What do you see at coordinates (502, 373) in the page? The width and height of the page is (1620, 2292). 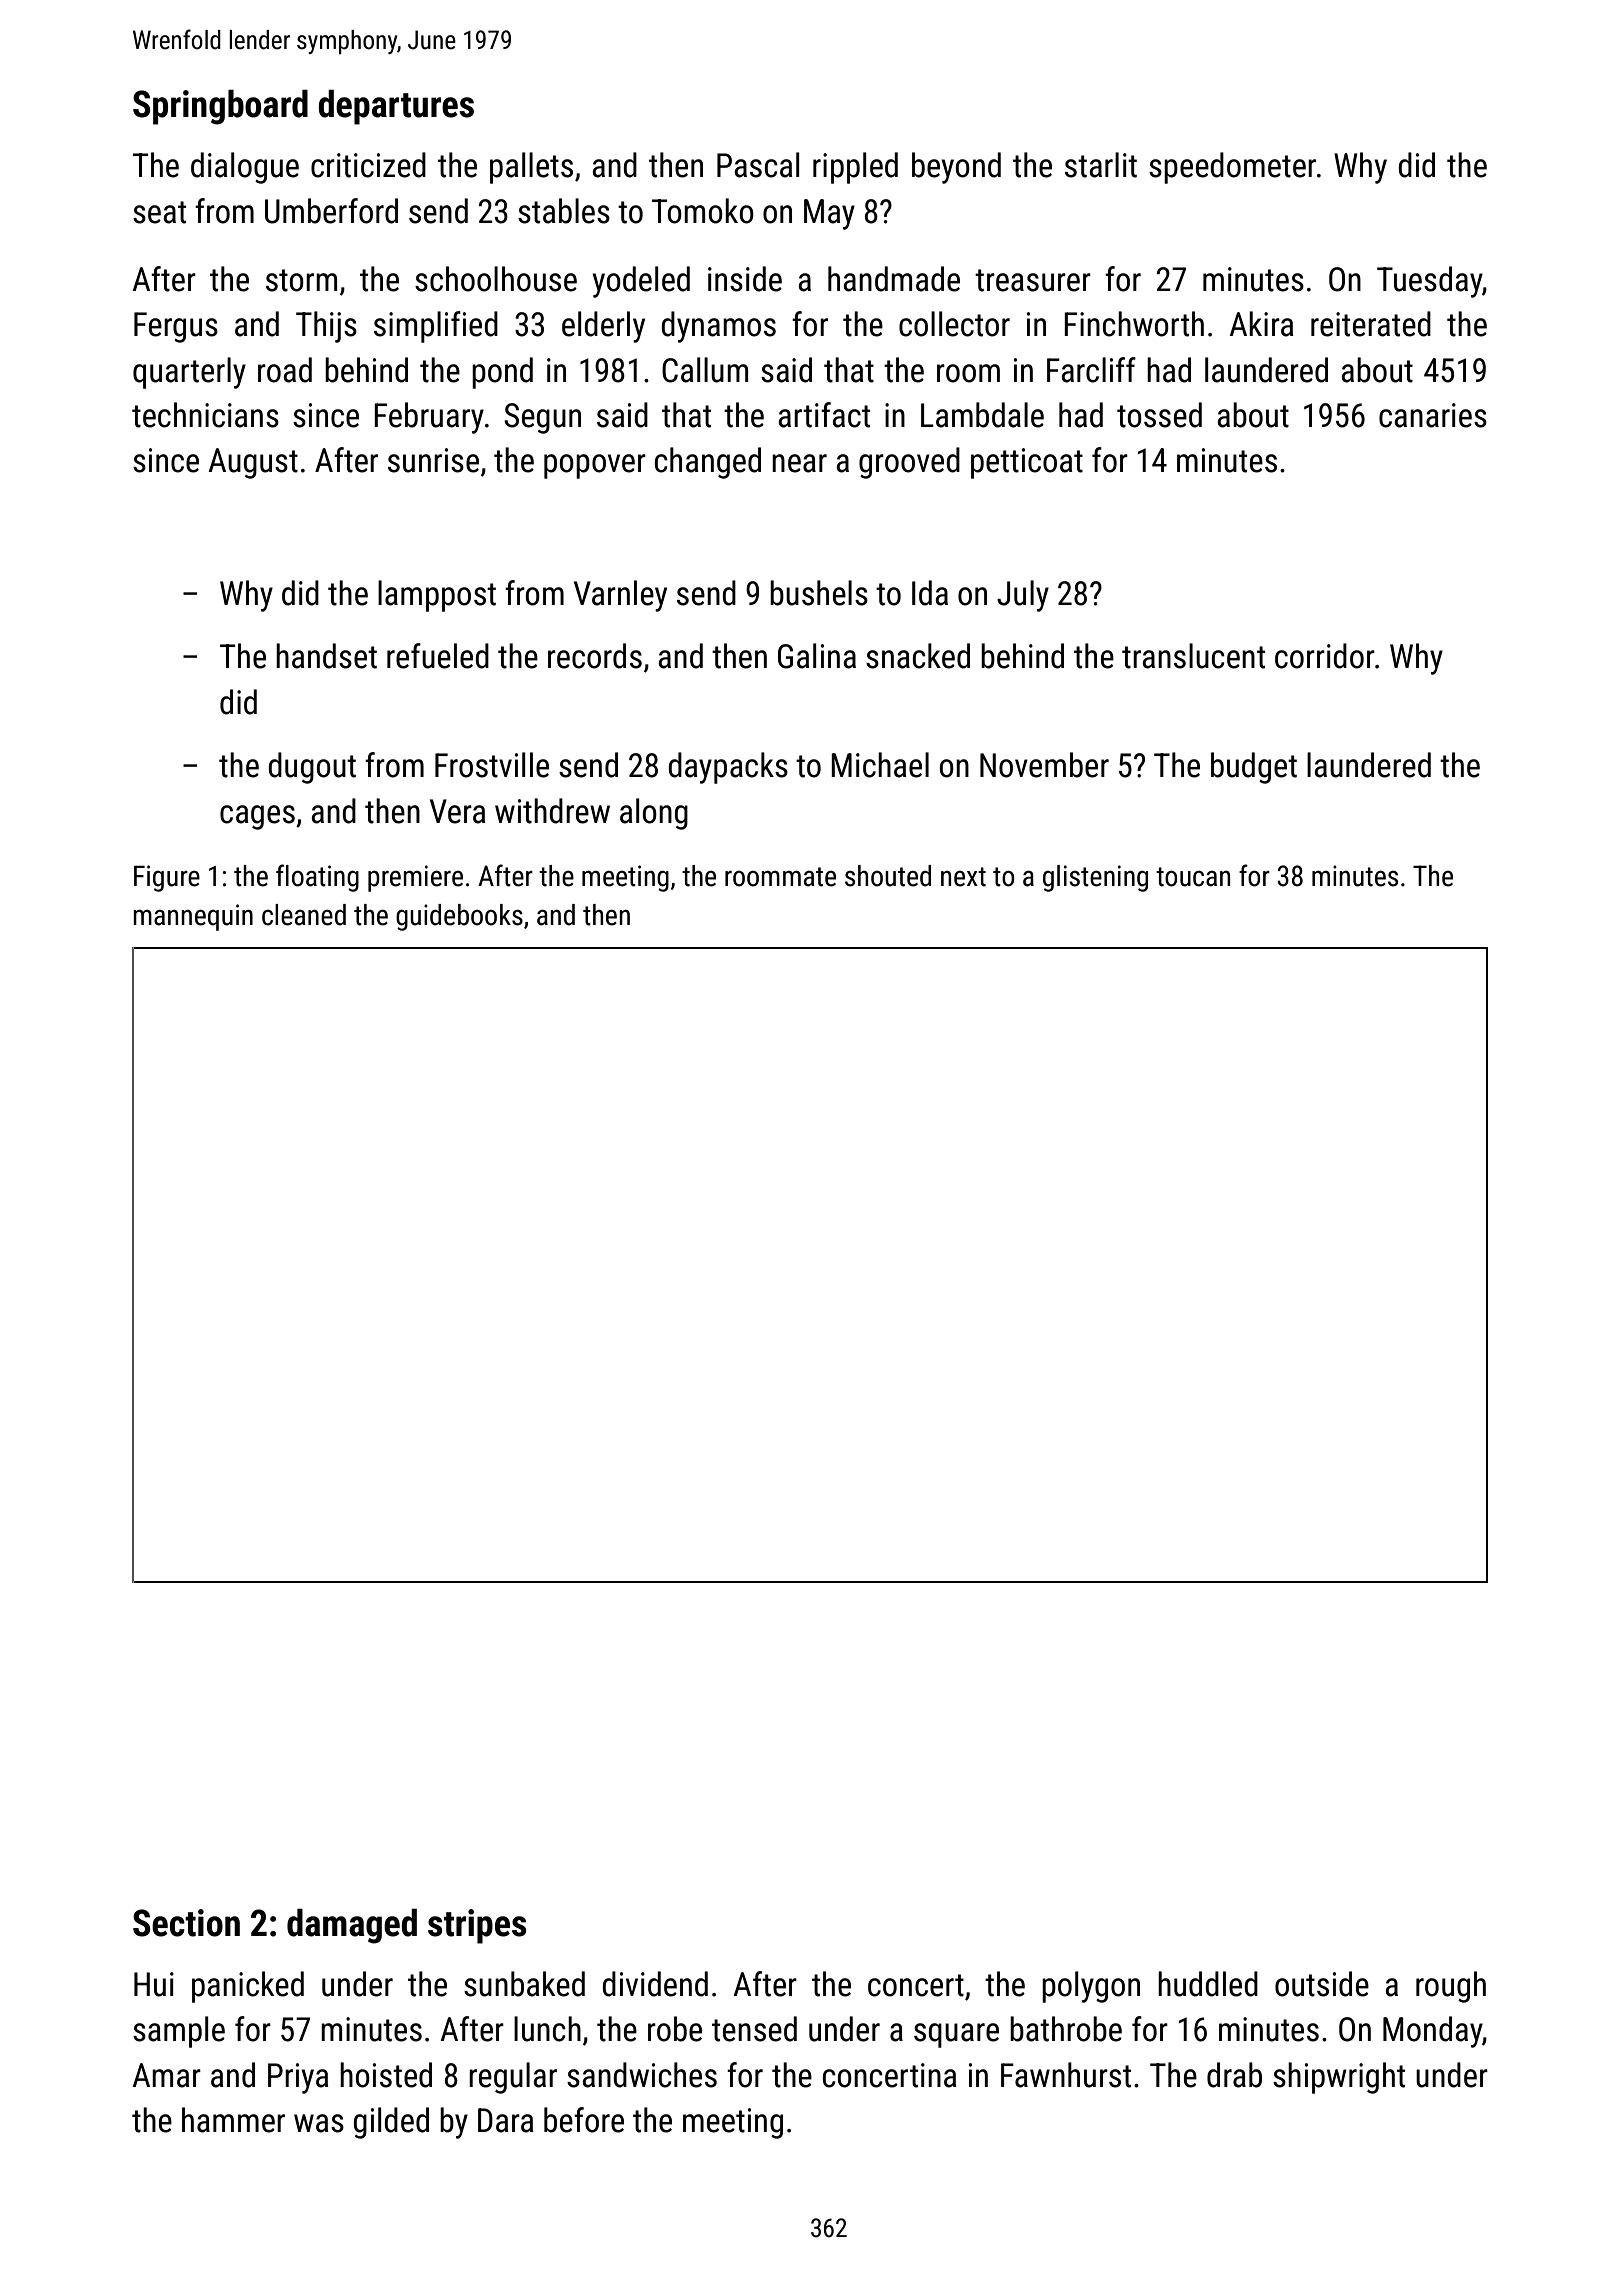 I see `pond` at bounding box center [502, 373].
